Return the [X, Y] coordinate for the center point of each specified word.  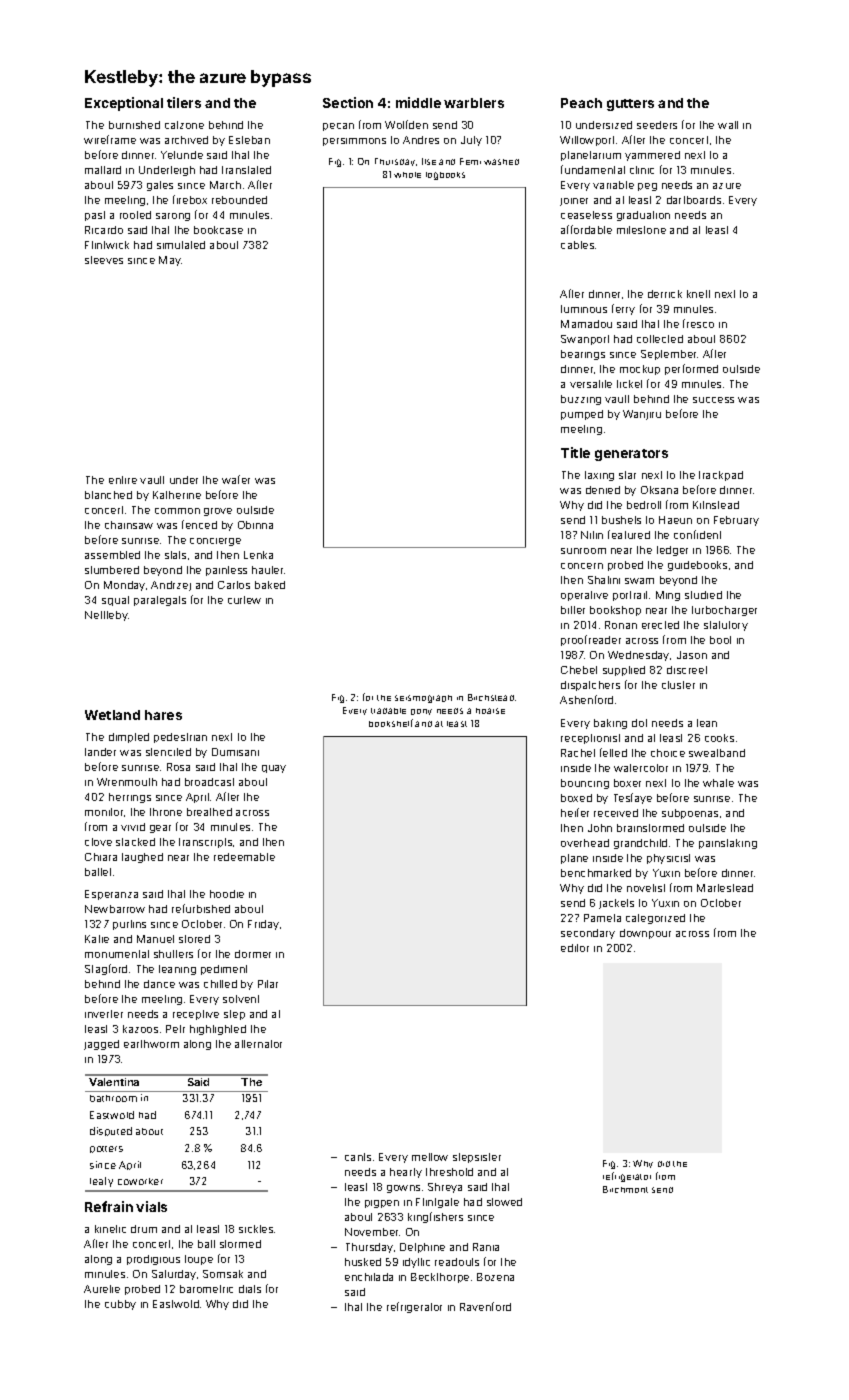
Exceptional [124, 104]
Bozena [495, 1277]
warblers [474, 103]
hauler [267, 570]
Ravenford [485, 1306]
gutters [630, 105]
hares [163, 715]
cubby [120, 1305]
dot [639, 723]
